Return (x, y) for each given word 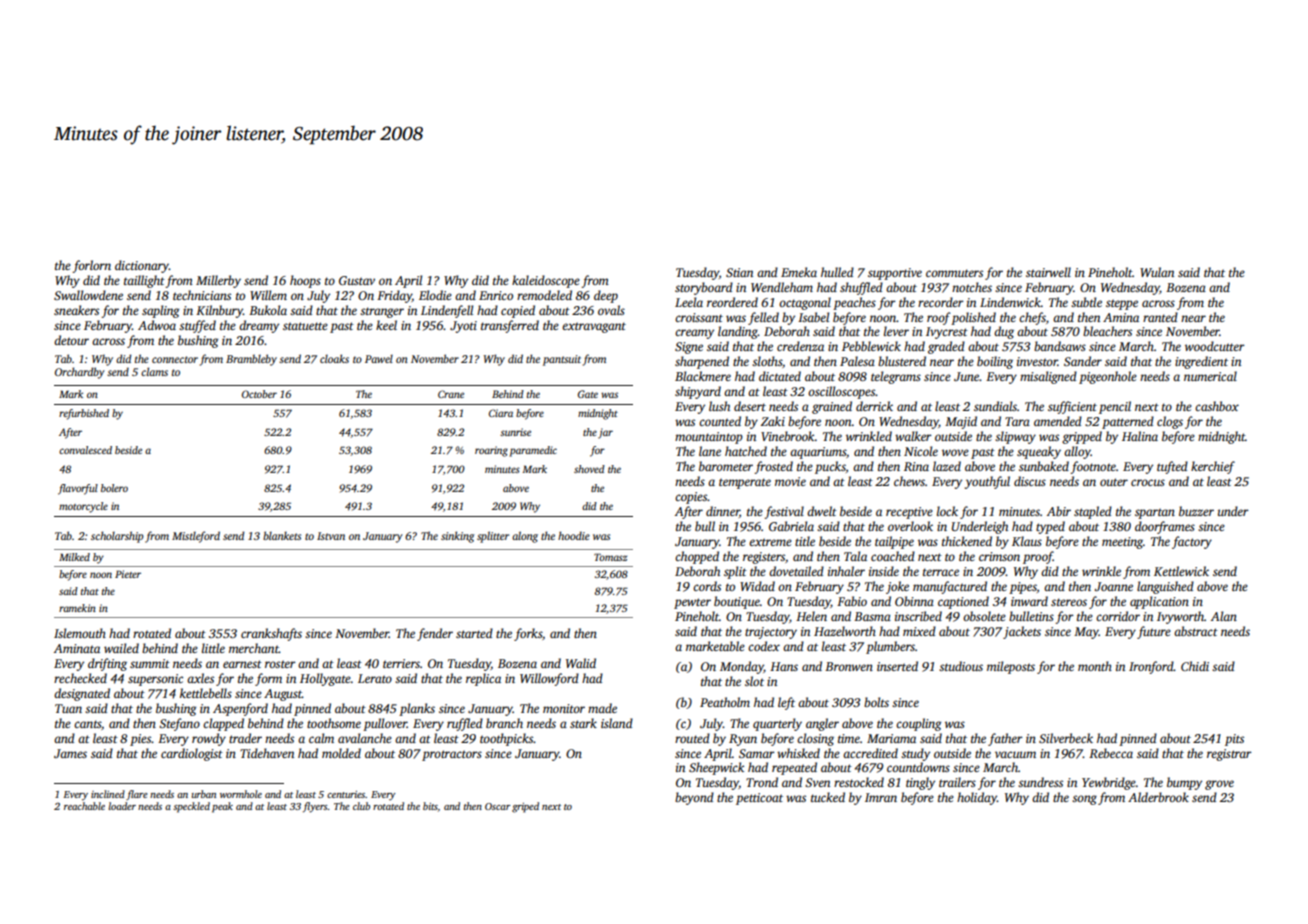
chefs (1032, 318)
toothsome (334, 723)
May (1086, 633)
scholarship (117, 537)
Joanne (1114, 586)
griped (525, 807)
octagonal (805, 303)
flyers (315, 807)
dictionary (142, 266)
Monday (742, 667)
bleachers (1107, 331)
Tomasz (610, 557)
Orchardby (80, 373)
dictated (780, 376)
